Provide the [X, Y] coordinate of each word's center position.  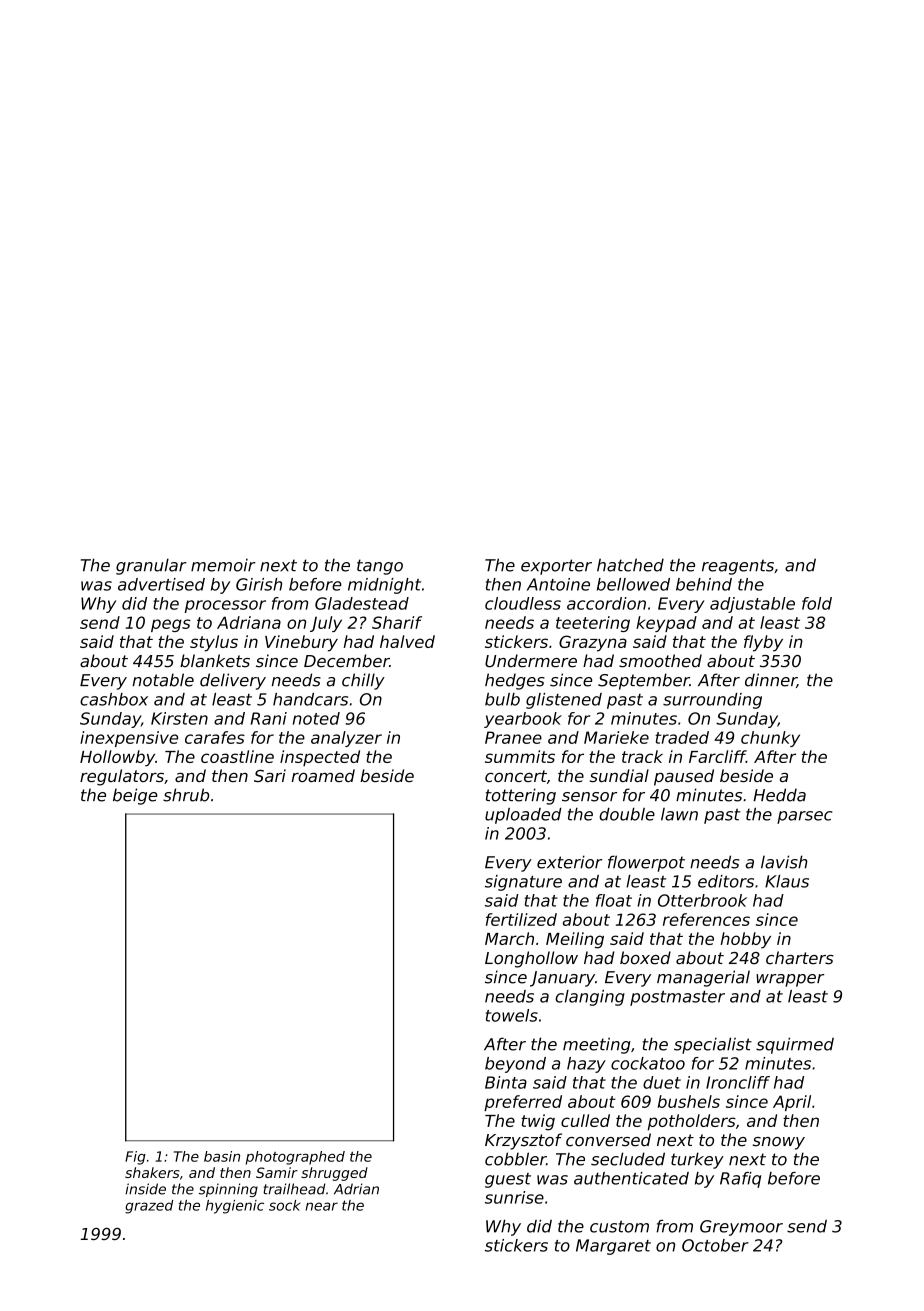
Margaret [613, 1247]
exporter [556, 567]
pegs [171, 625]
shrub [186, 795]
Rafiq [740, 1180]
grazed [149, 1207]
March [509, 938]
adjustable [752, 605]
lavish [784, 862]
